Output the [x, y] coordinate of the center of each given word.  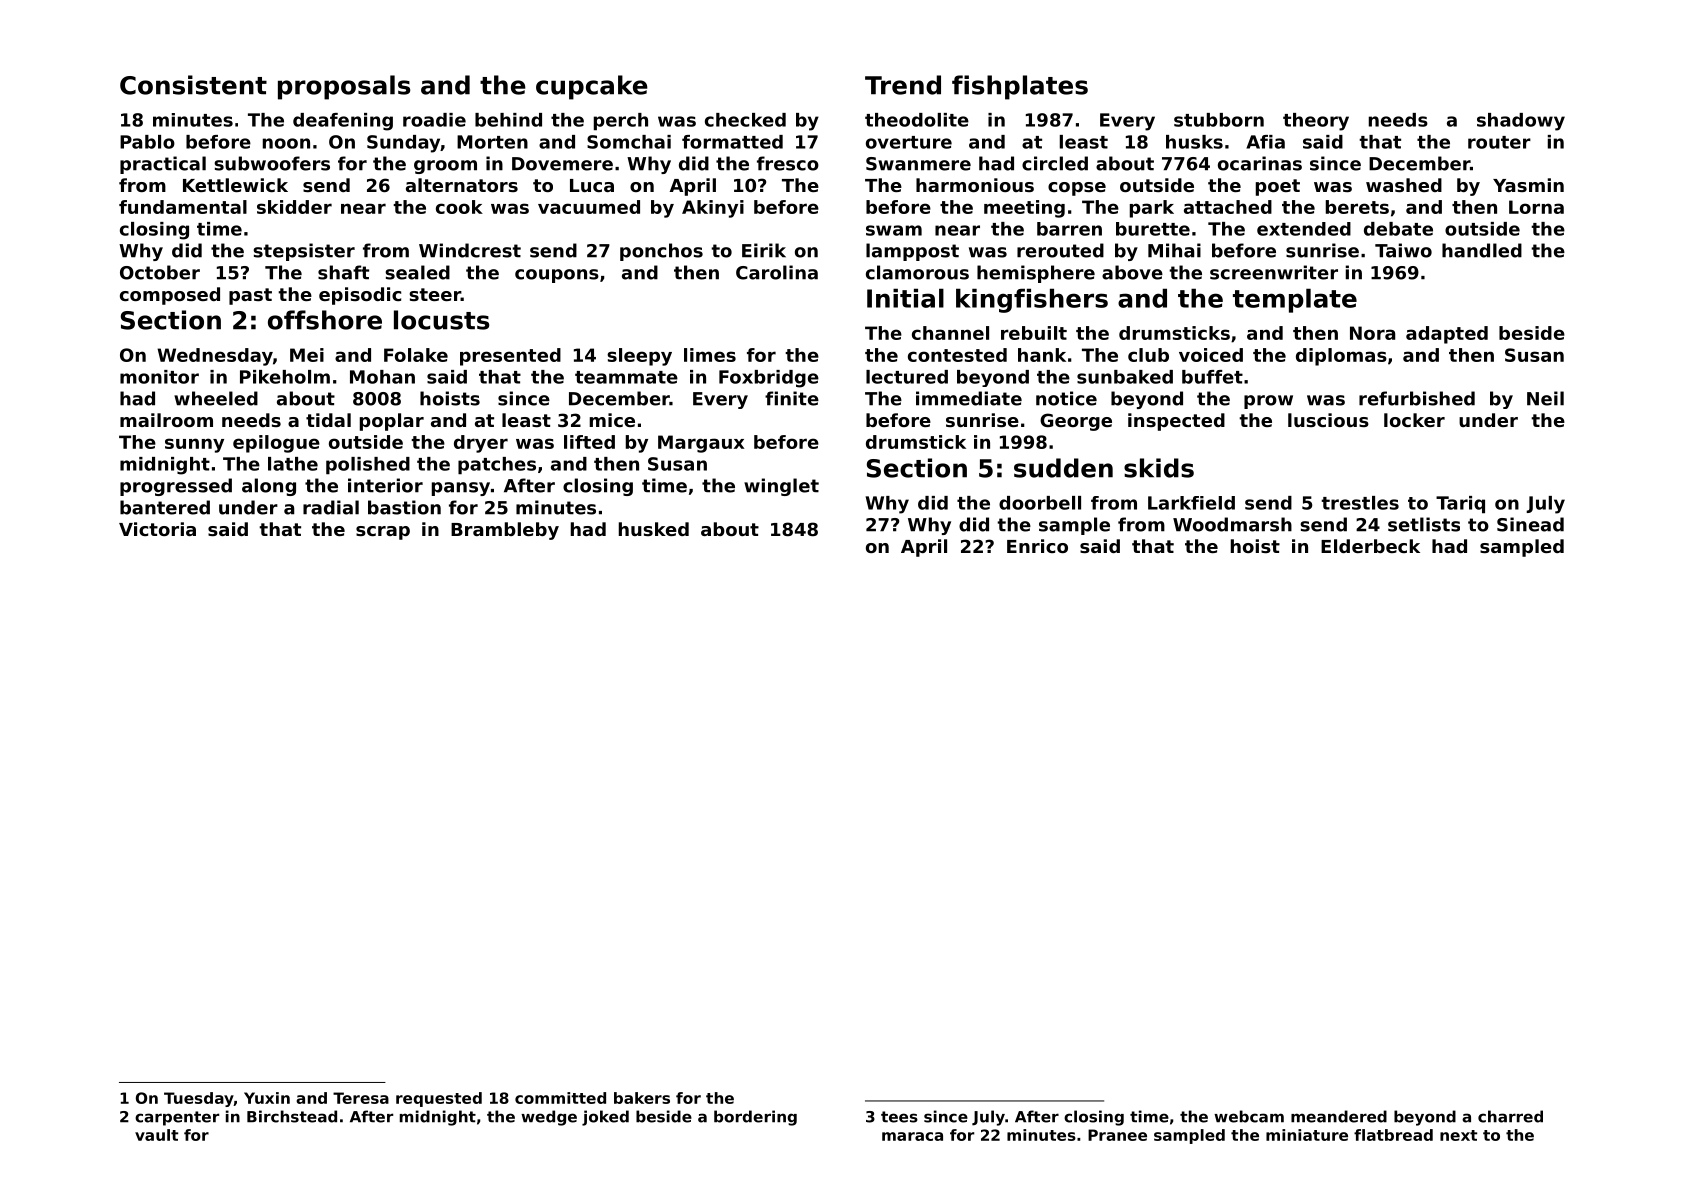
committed [560, 1098]
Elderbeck [1370, 546]
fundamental [183, 207]
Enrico [1037, 546]
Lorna [1536, 207]
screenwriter [1274, 272]
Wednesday [215, 357]
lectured [907, 377]
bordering [755, 1118]
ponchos [661, 252]
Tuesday [199, 1099]
